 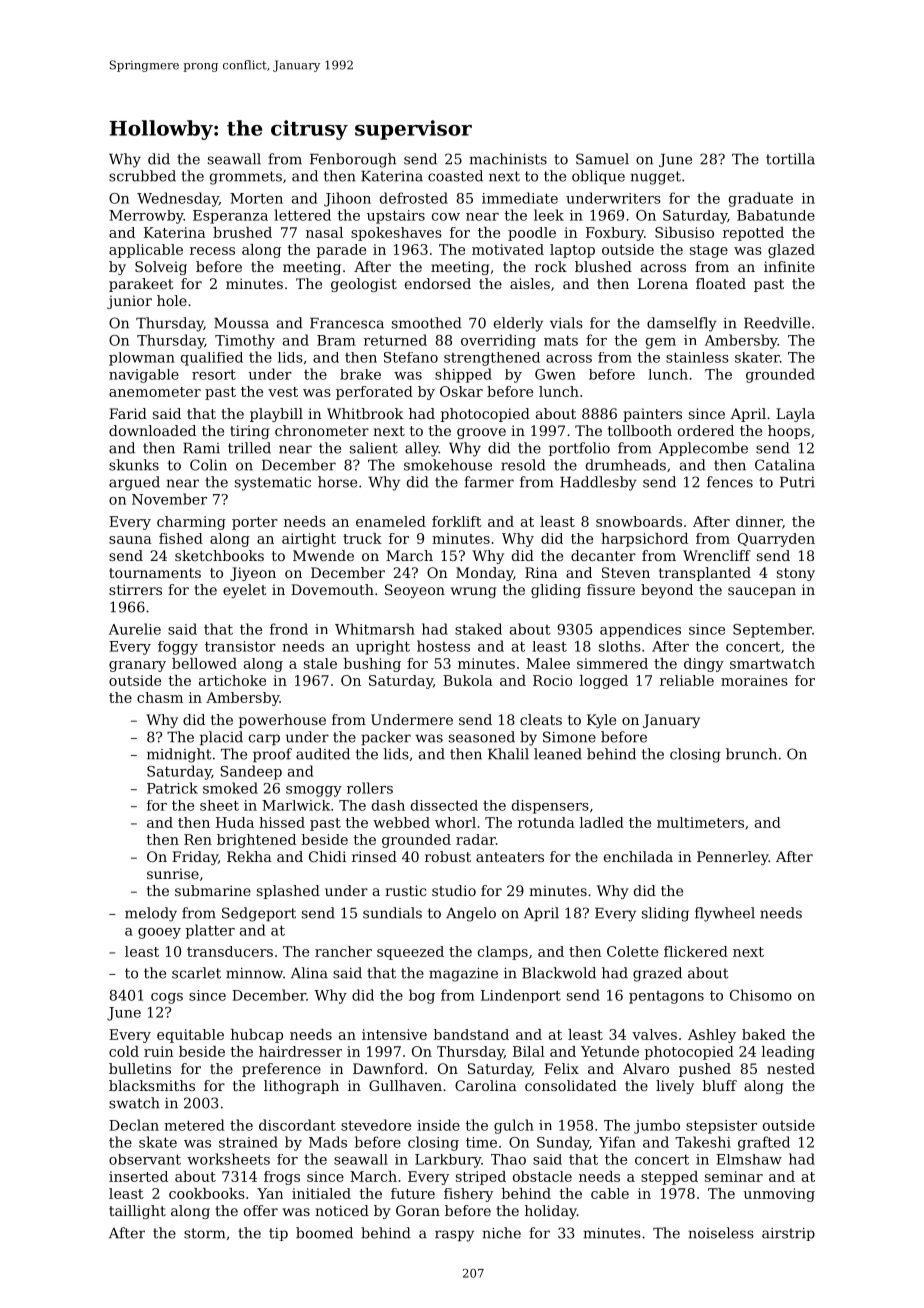 I want to click on raspy, so click(x=454, y=1236).
